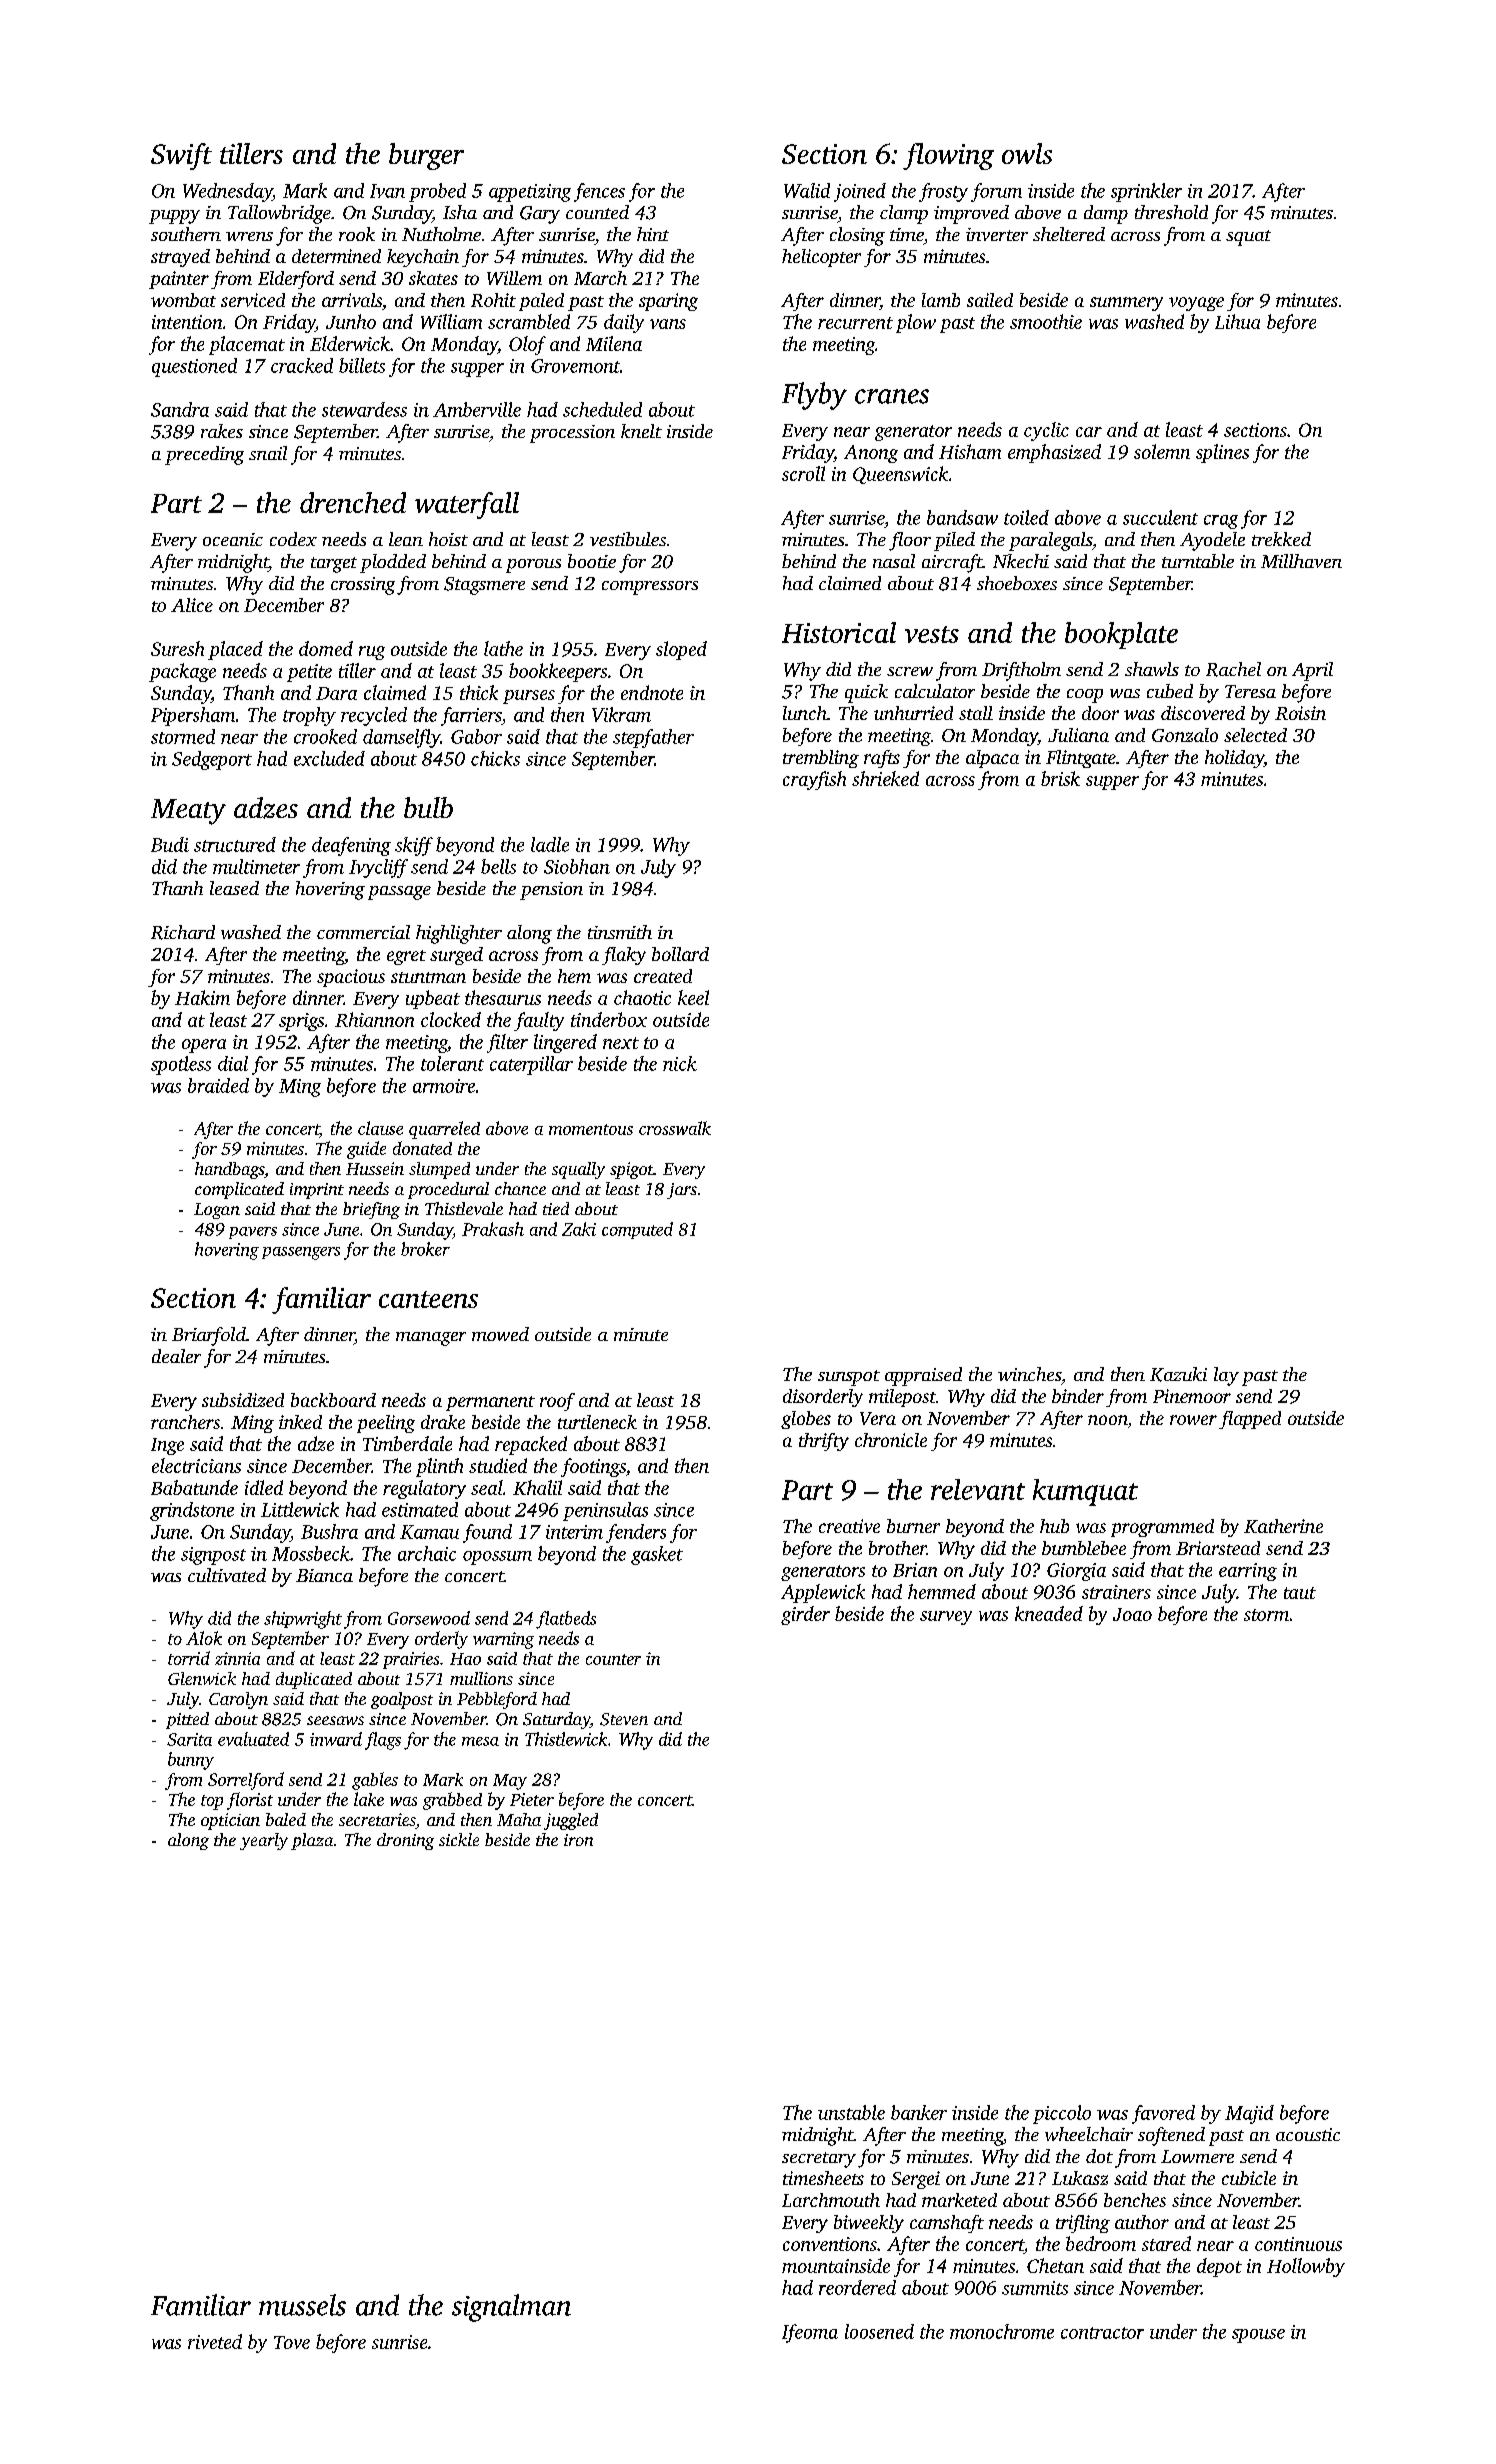  I want to click on winches, so click(1029, 1374).
